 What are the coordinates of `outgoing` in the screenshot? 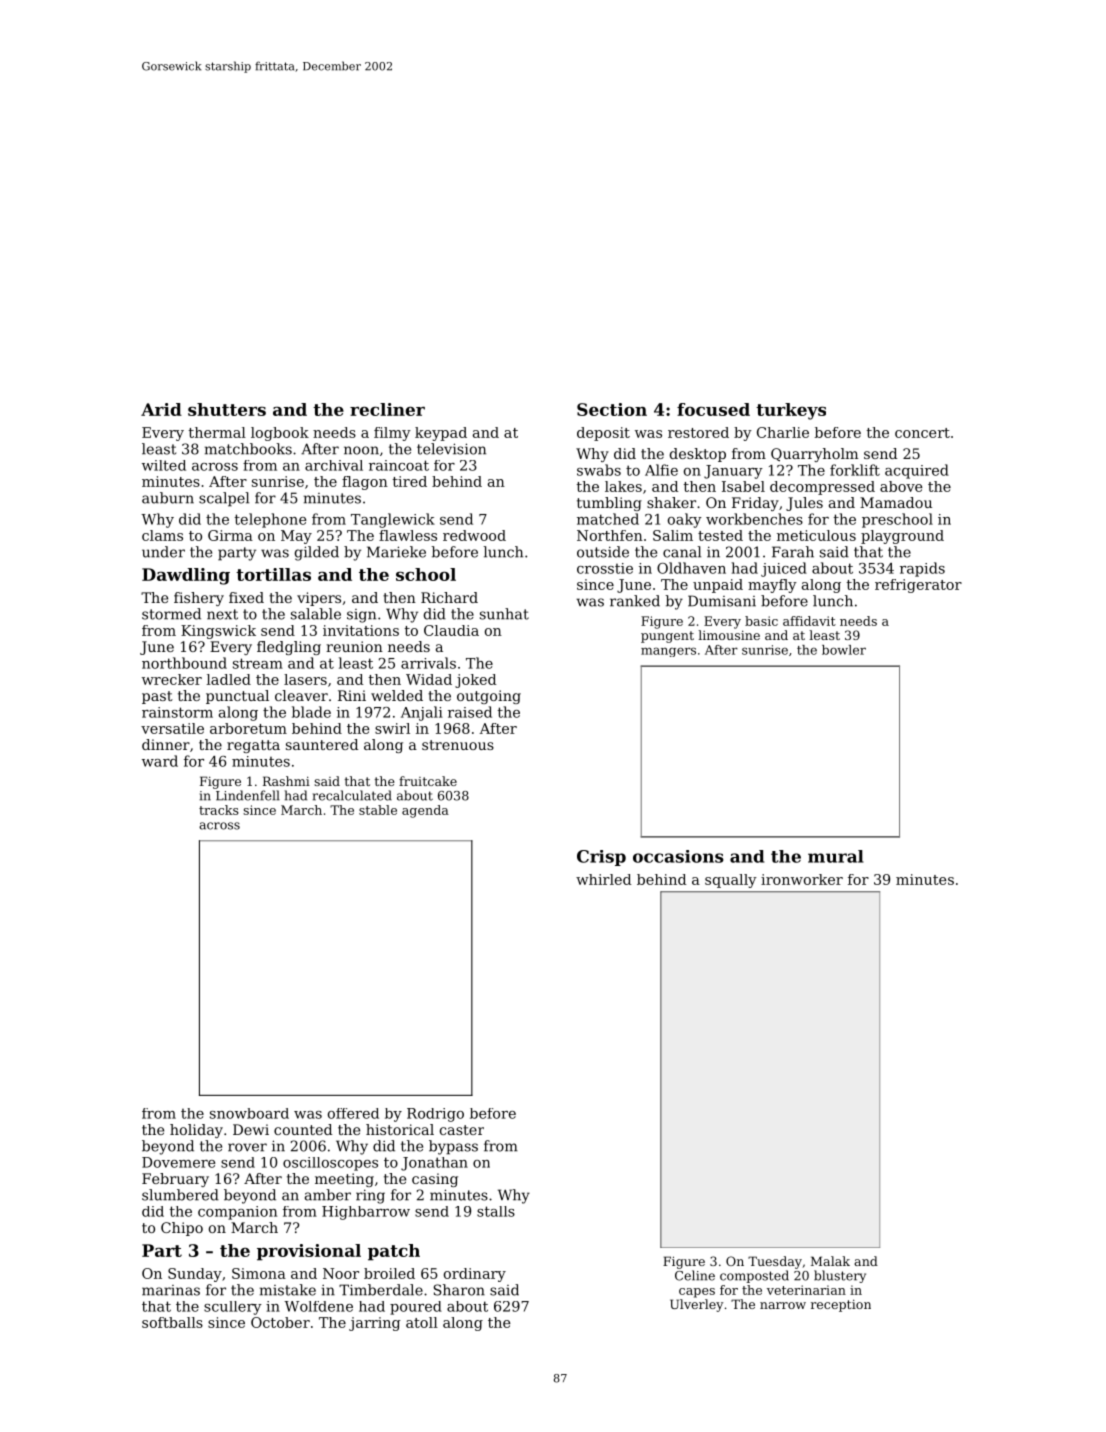 It's located at (489, 697).
